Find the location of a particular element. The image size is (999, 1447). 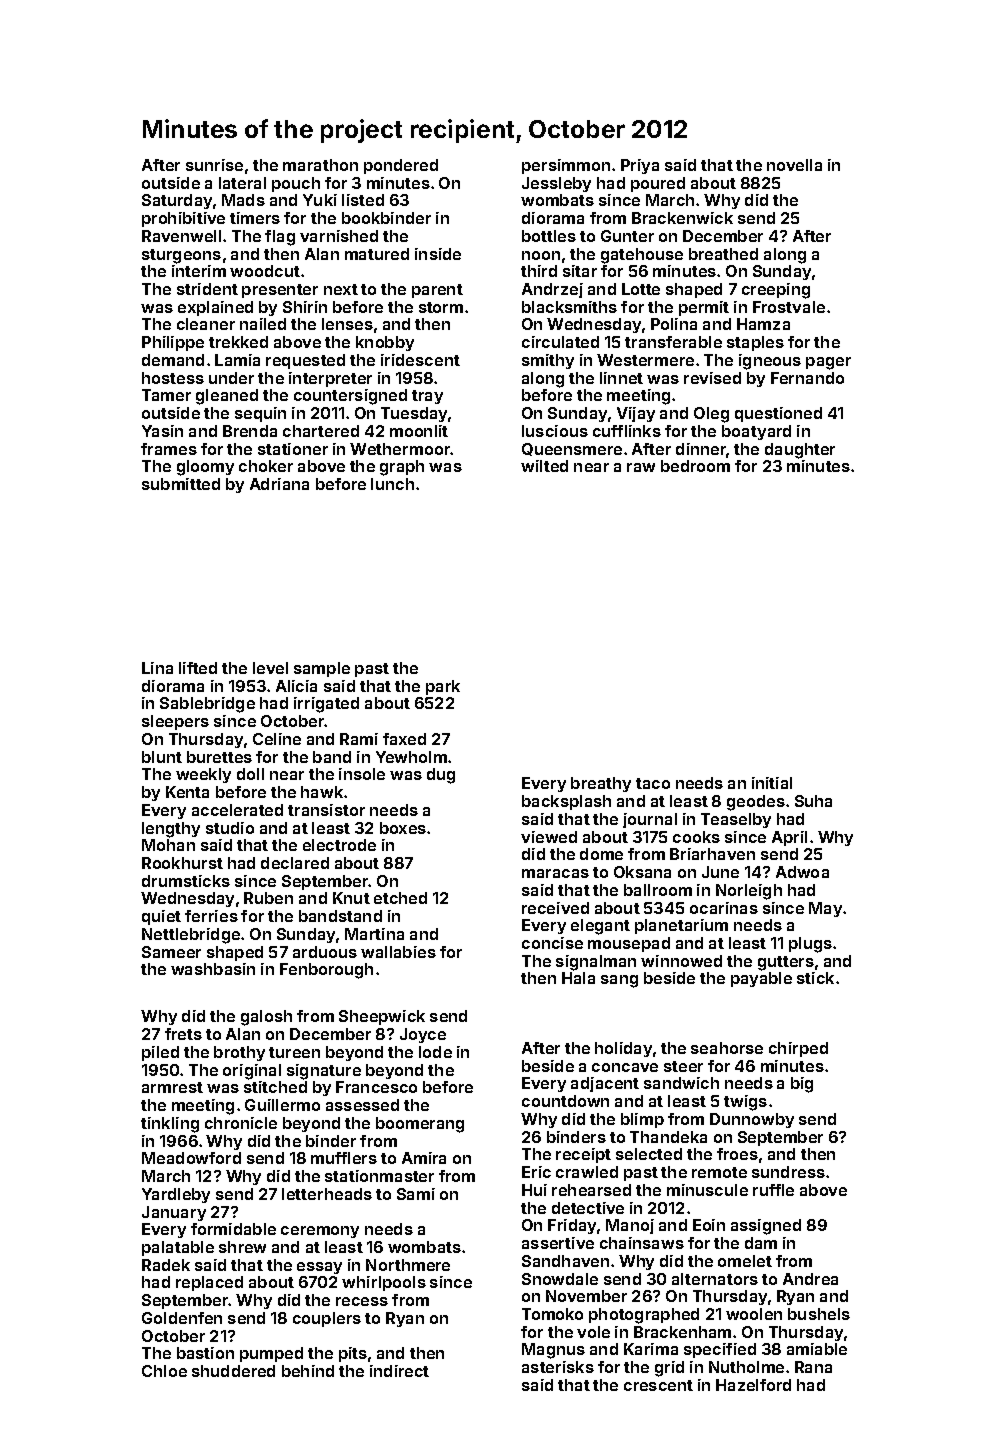

storm is located at coordinates (441, 307).
